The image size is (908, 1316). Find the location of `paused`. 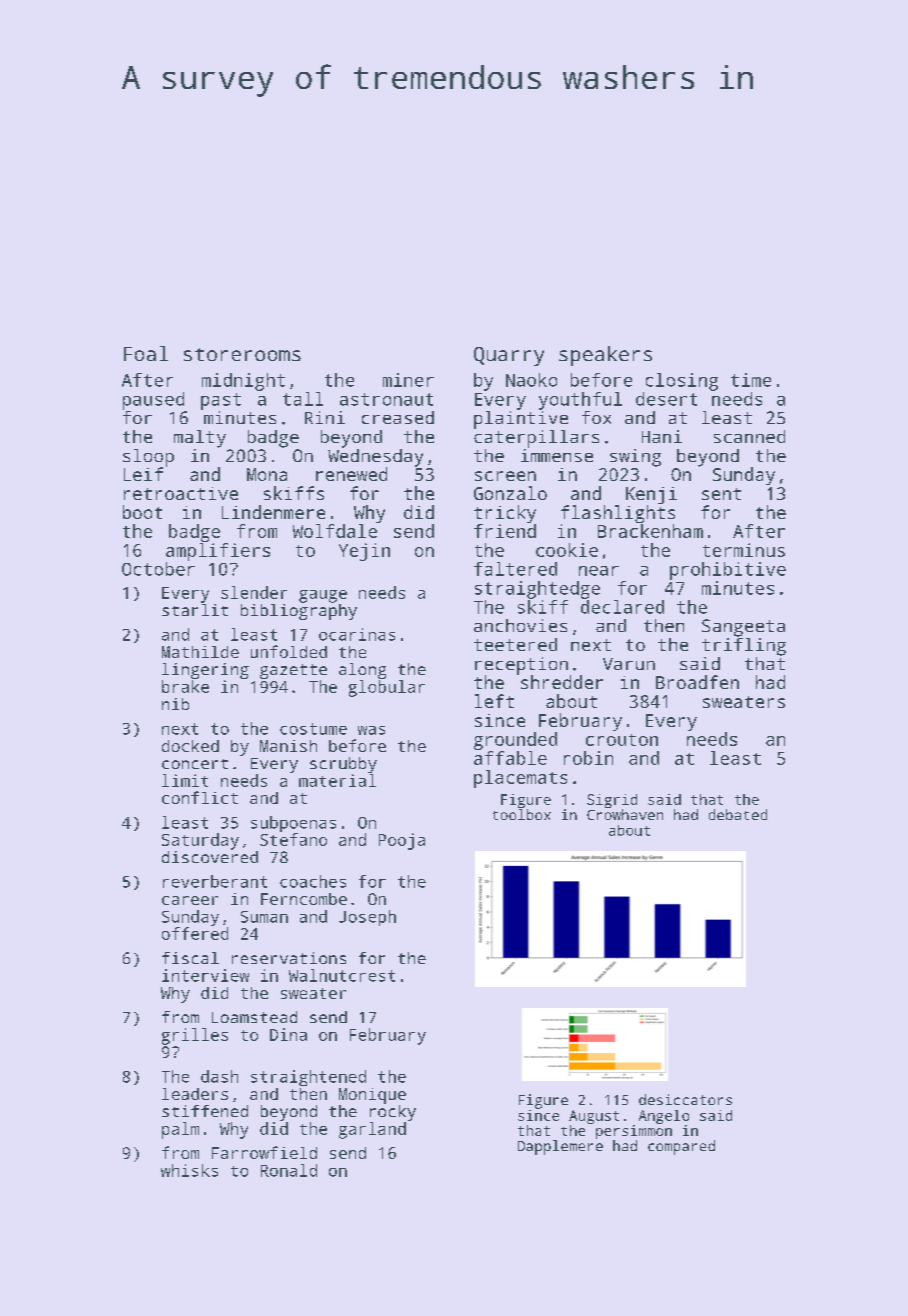

paused is located at coordinates (153, 401).
